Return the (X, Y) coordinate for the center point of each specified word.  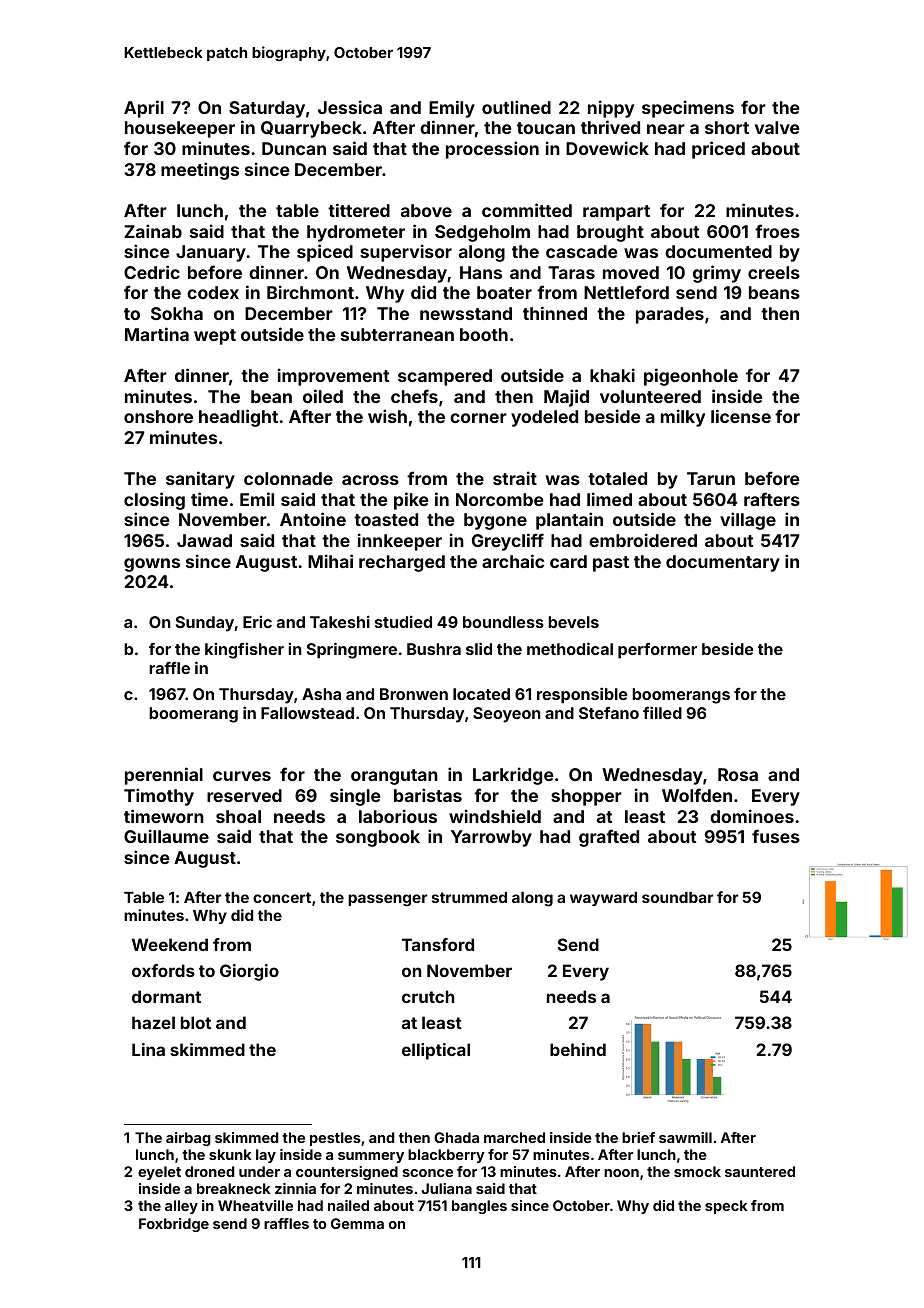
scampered (445, 377)
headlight (238, 418)
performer (657, 651)
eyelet (159, 1173)
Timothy (159, 797)
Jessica (350, 107)
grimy (717, 274)
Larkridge (513, 776)
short (727, 127)
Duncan (294, 148)
